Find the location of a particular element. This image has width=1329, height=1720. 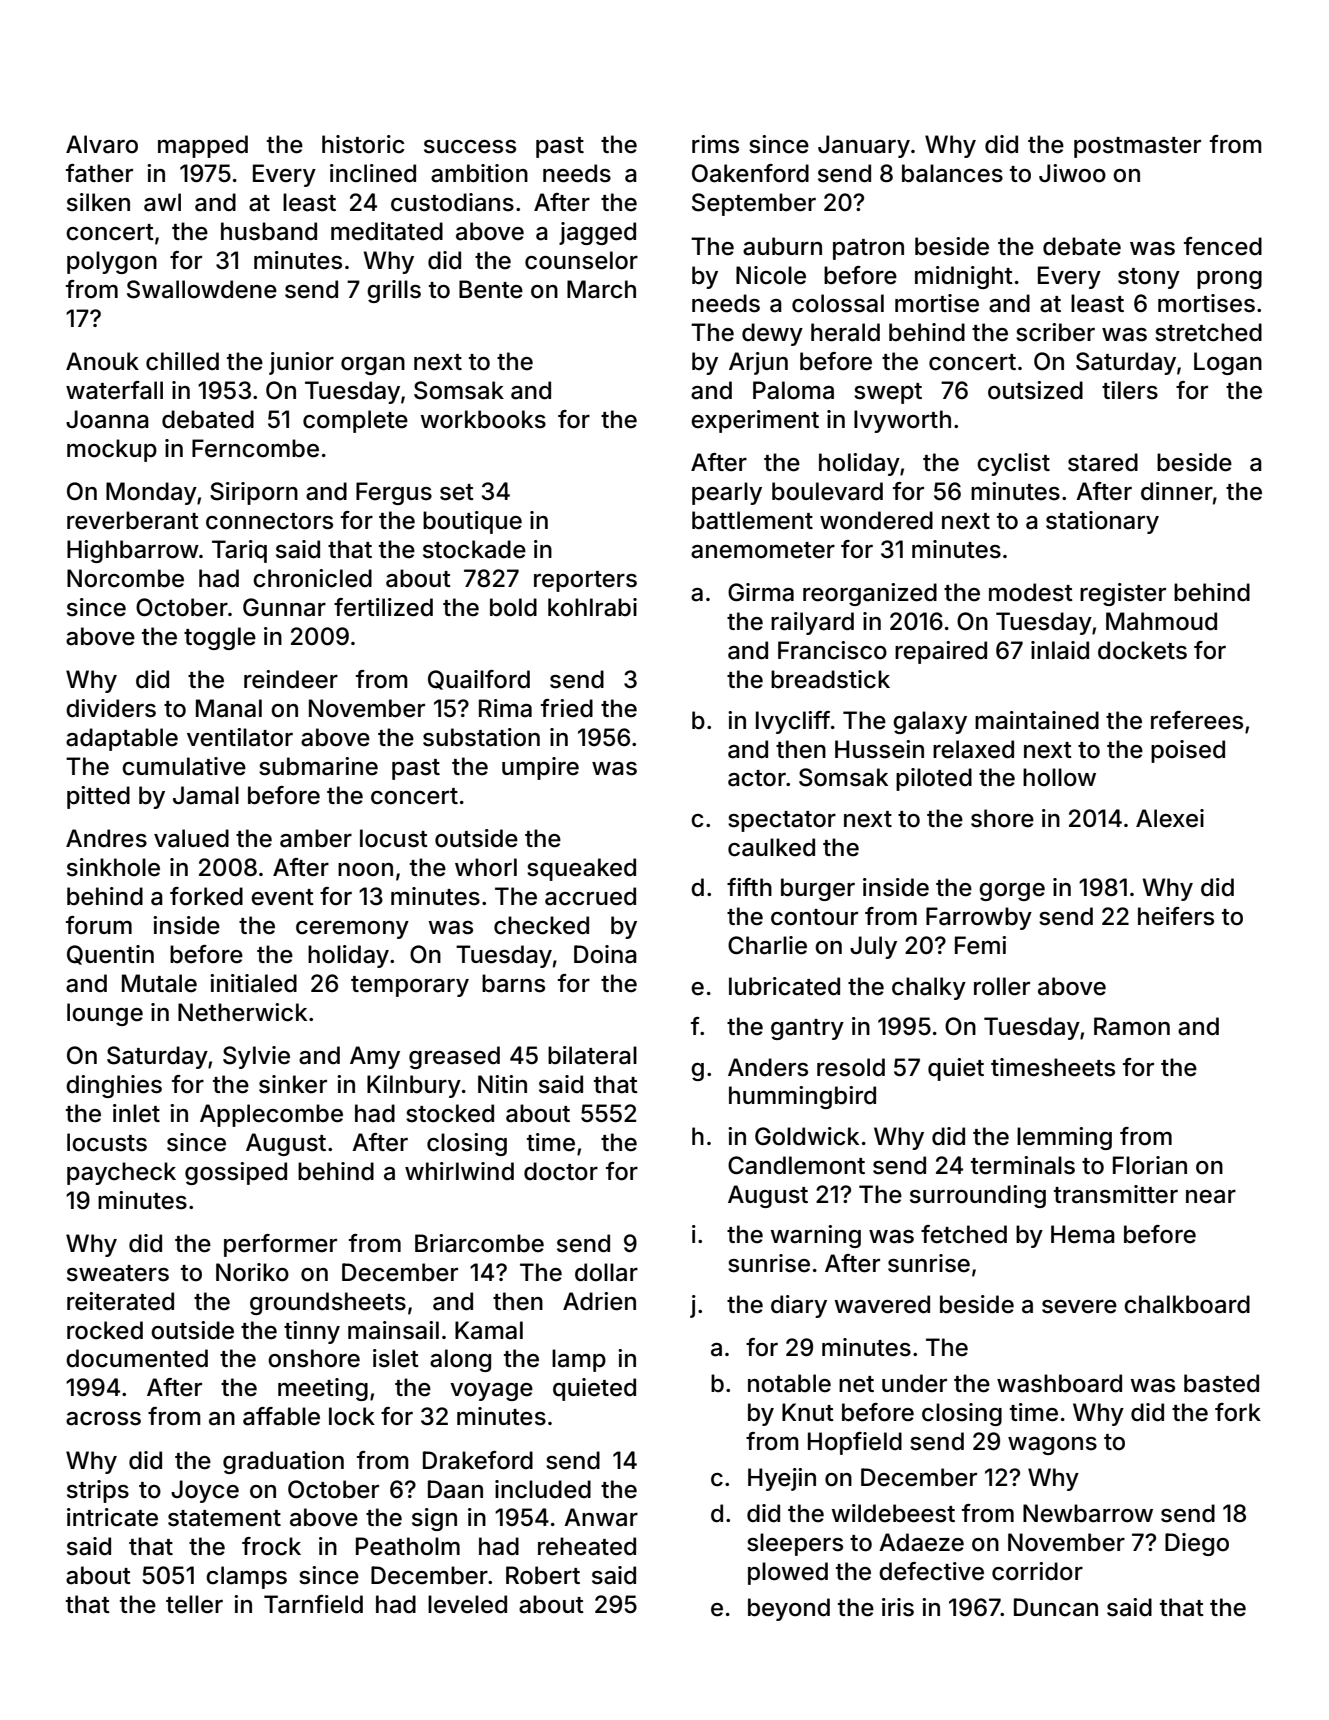

near is located at coordinates (1211, 1197).
